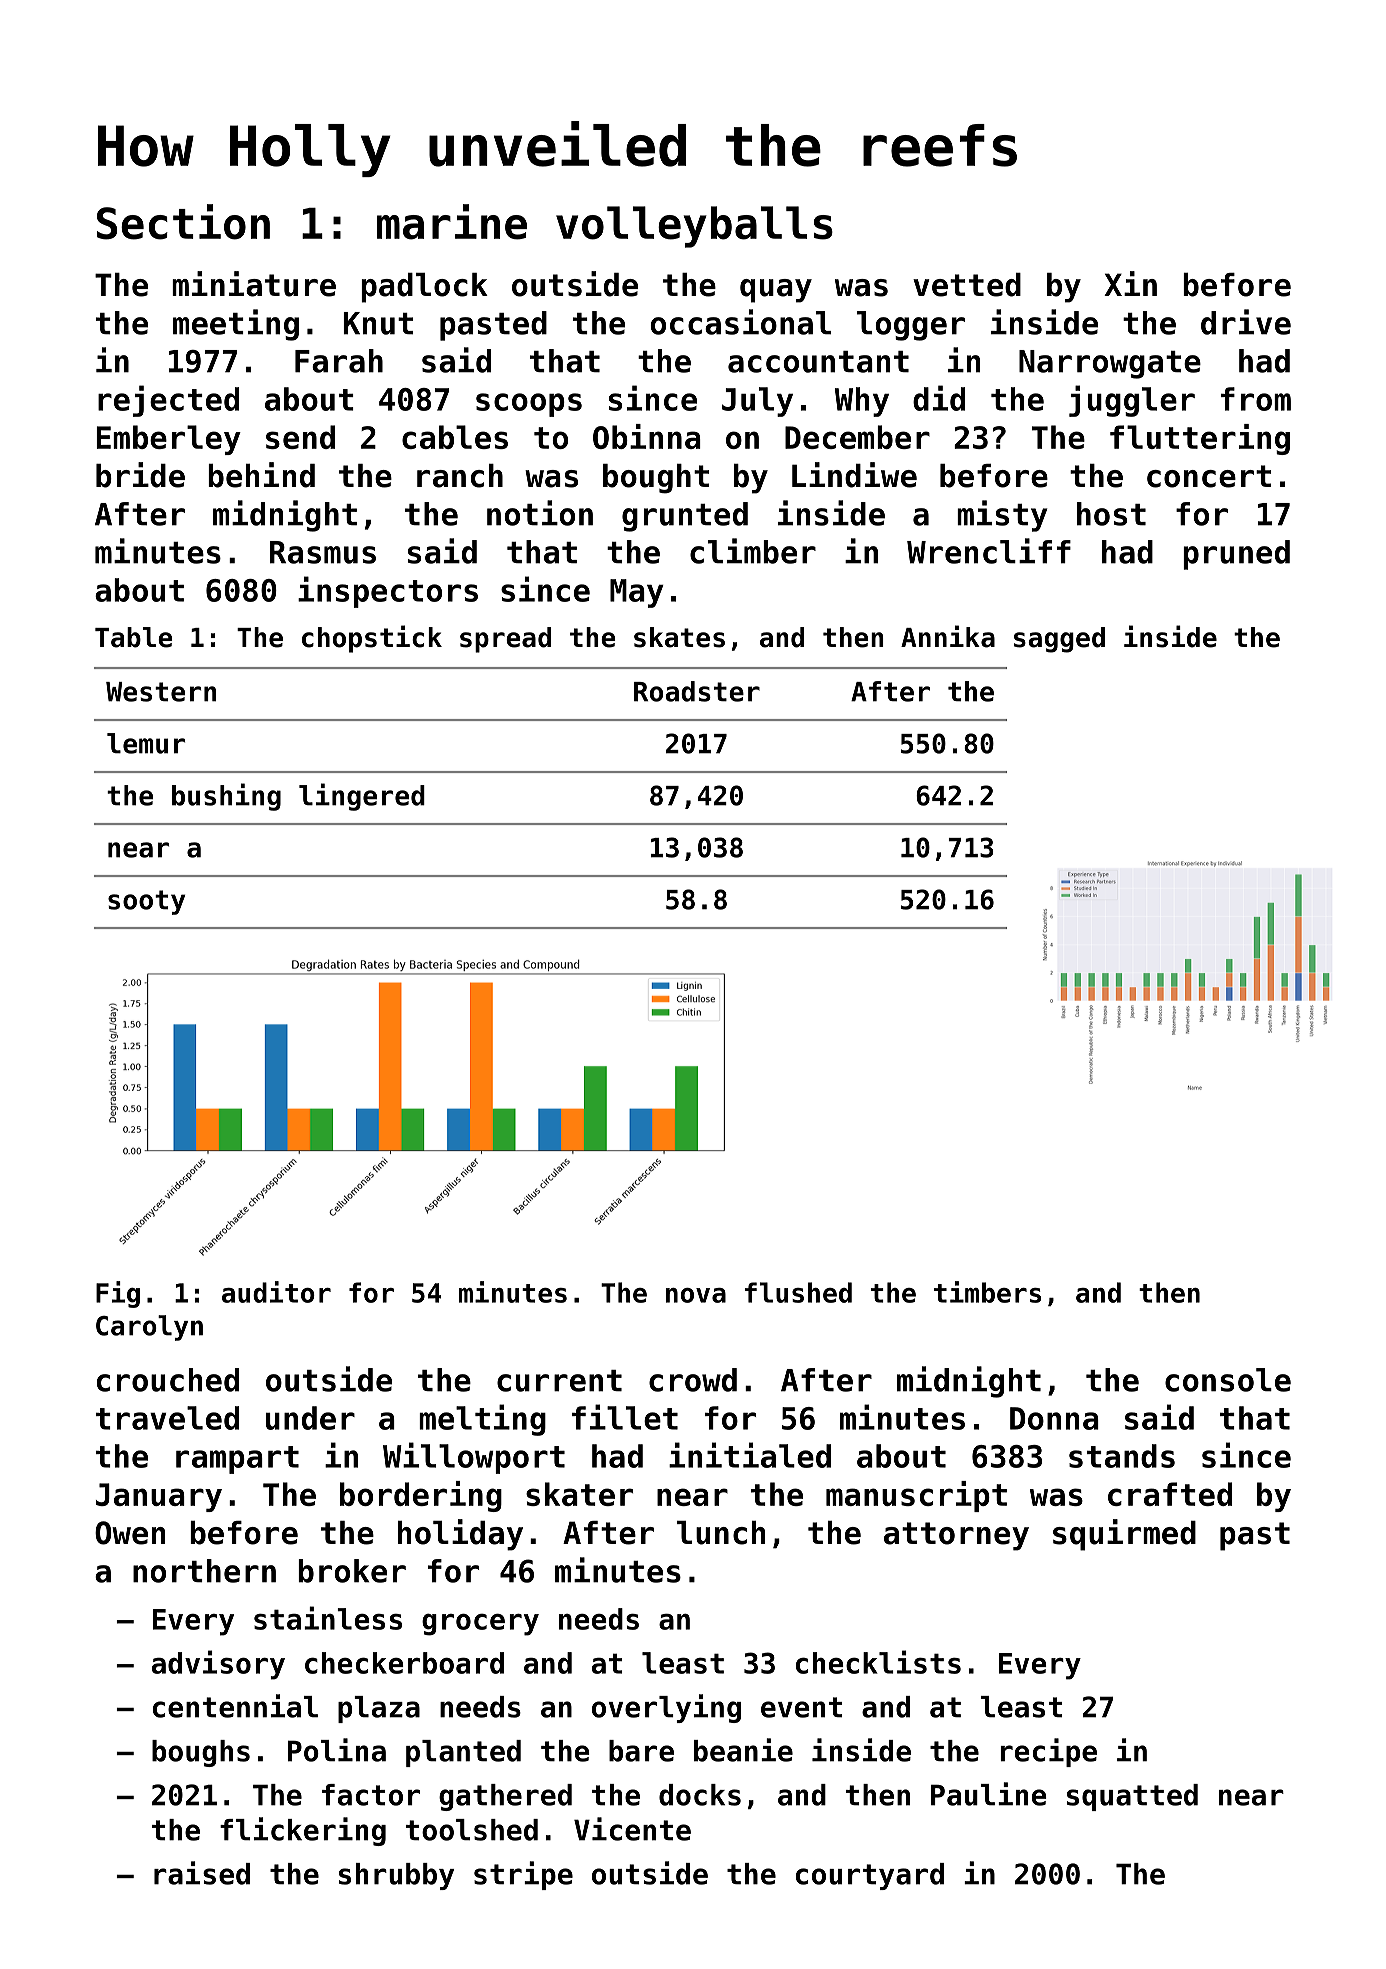 The height and width of the screenshot is (1969, 1386). Describe the element at coordinates (146, 902) in the screenshot. I see `sooty` at that location.
